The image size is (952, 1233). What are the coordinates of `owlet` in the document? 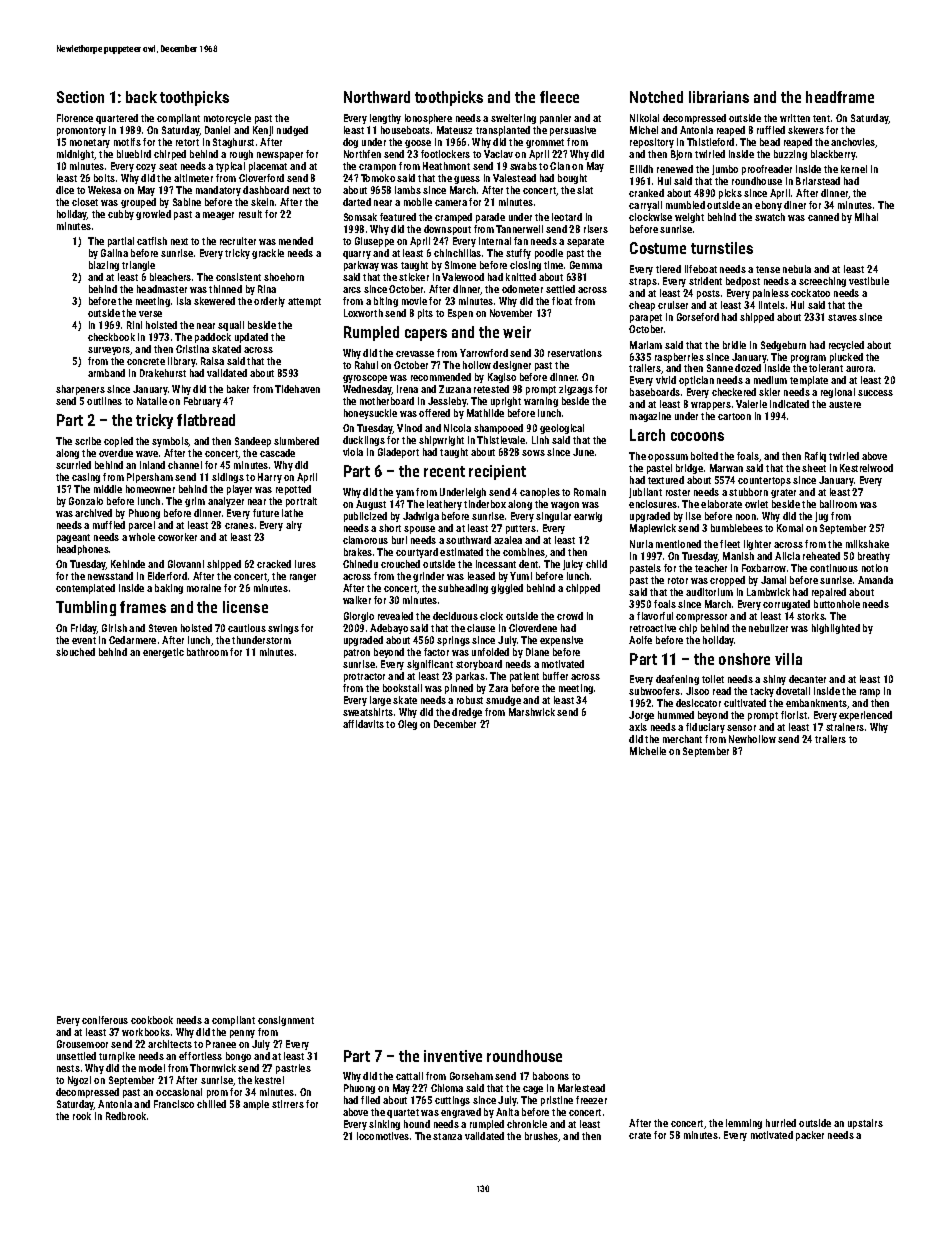 It's located at (756, 504).
